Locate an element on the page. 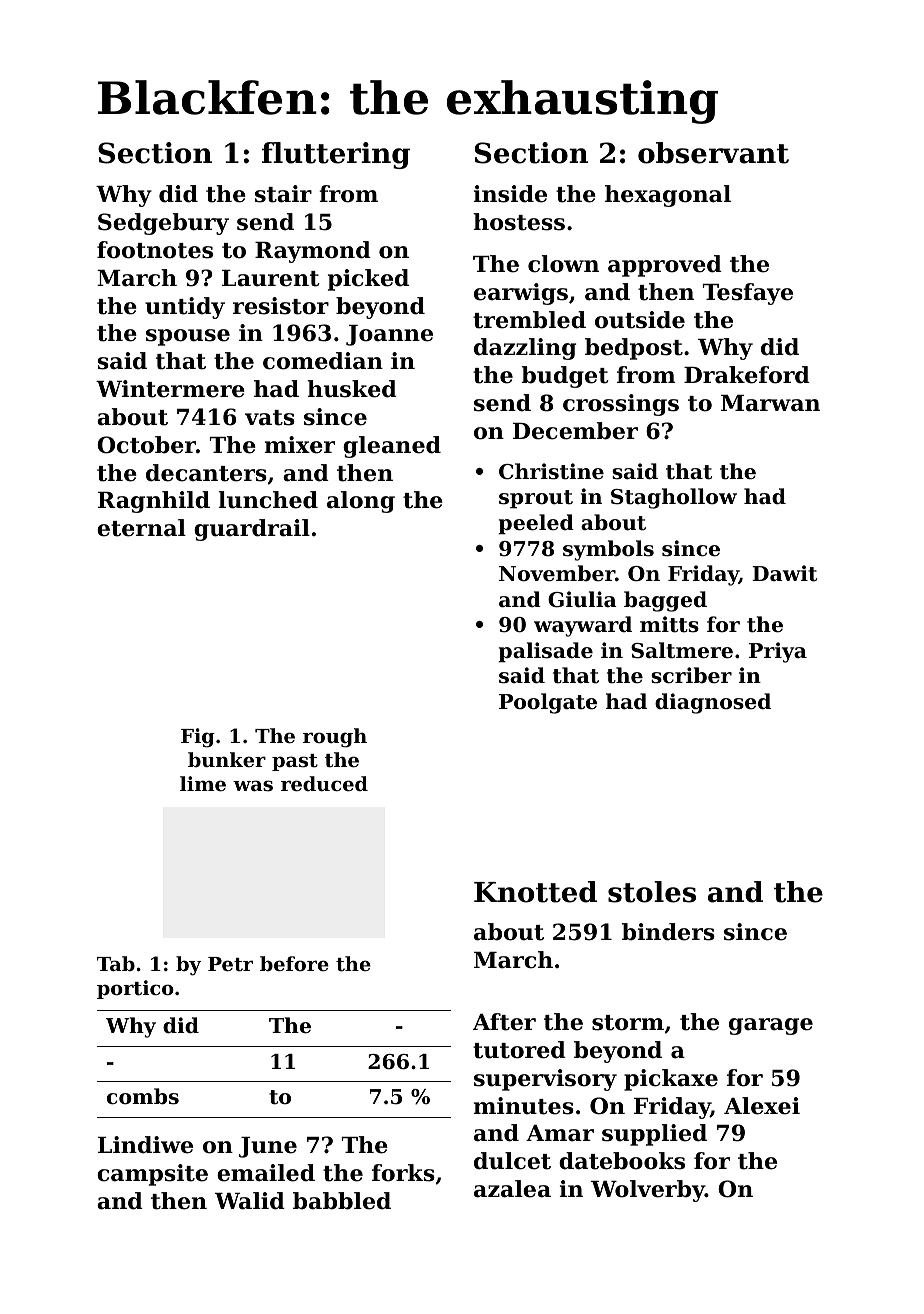 This image has height=1314, width=924. lime is located at coordinates (203, 783).
